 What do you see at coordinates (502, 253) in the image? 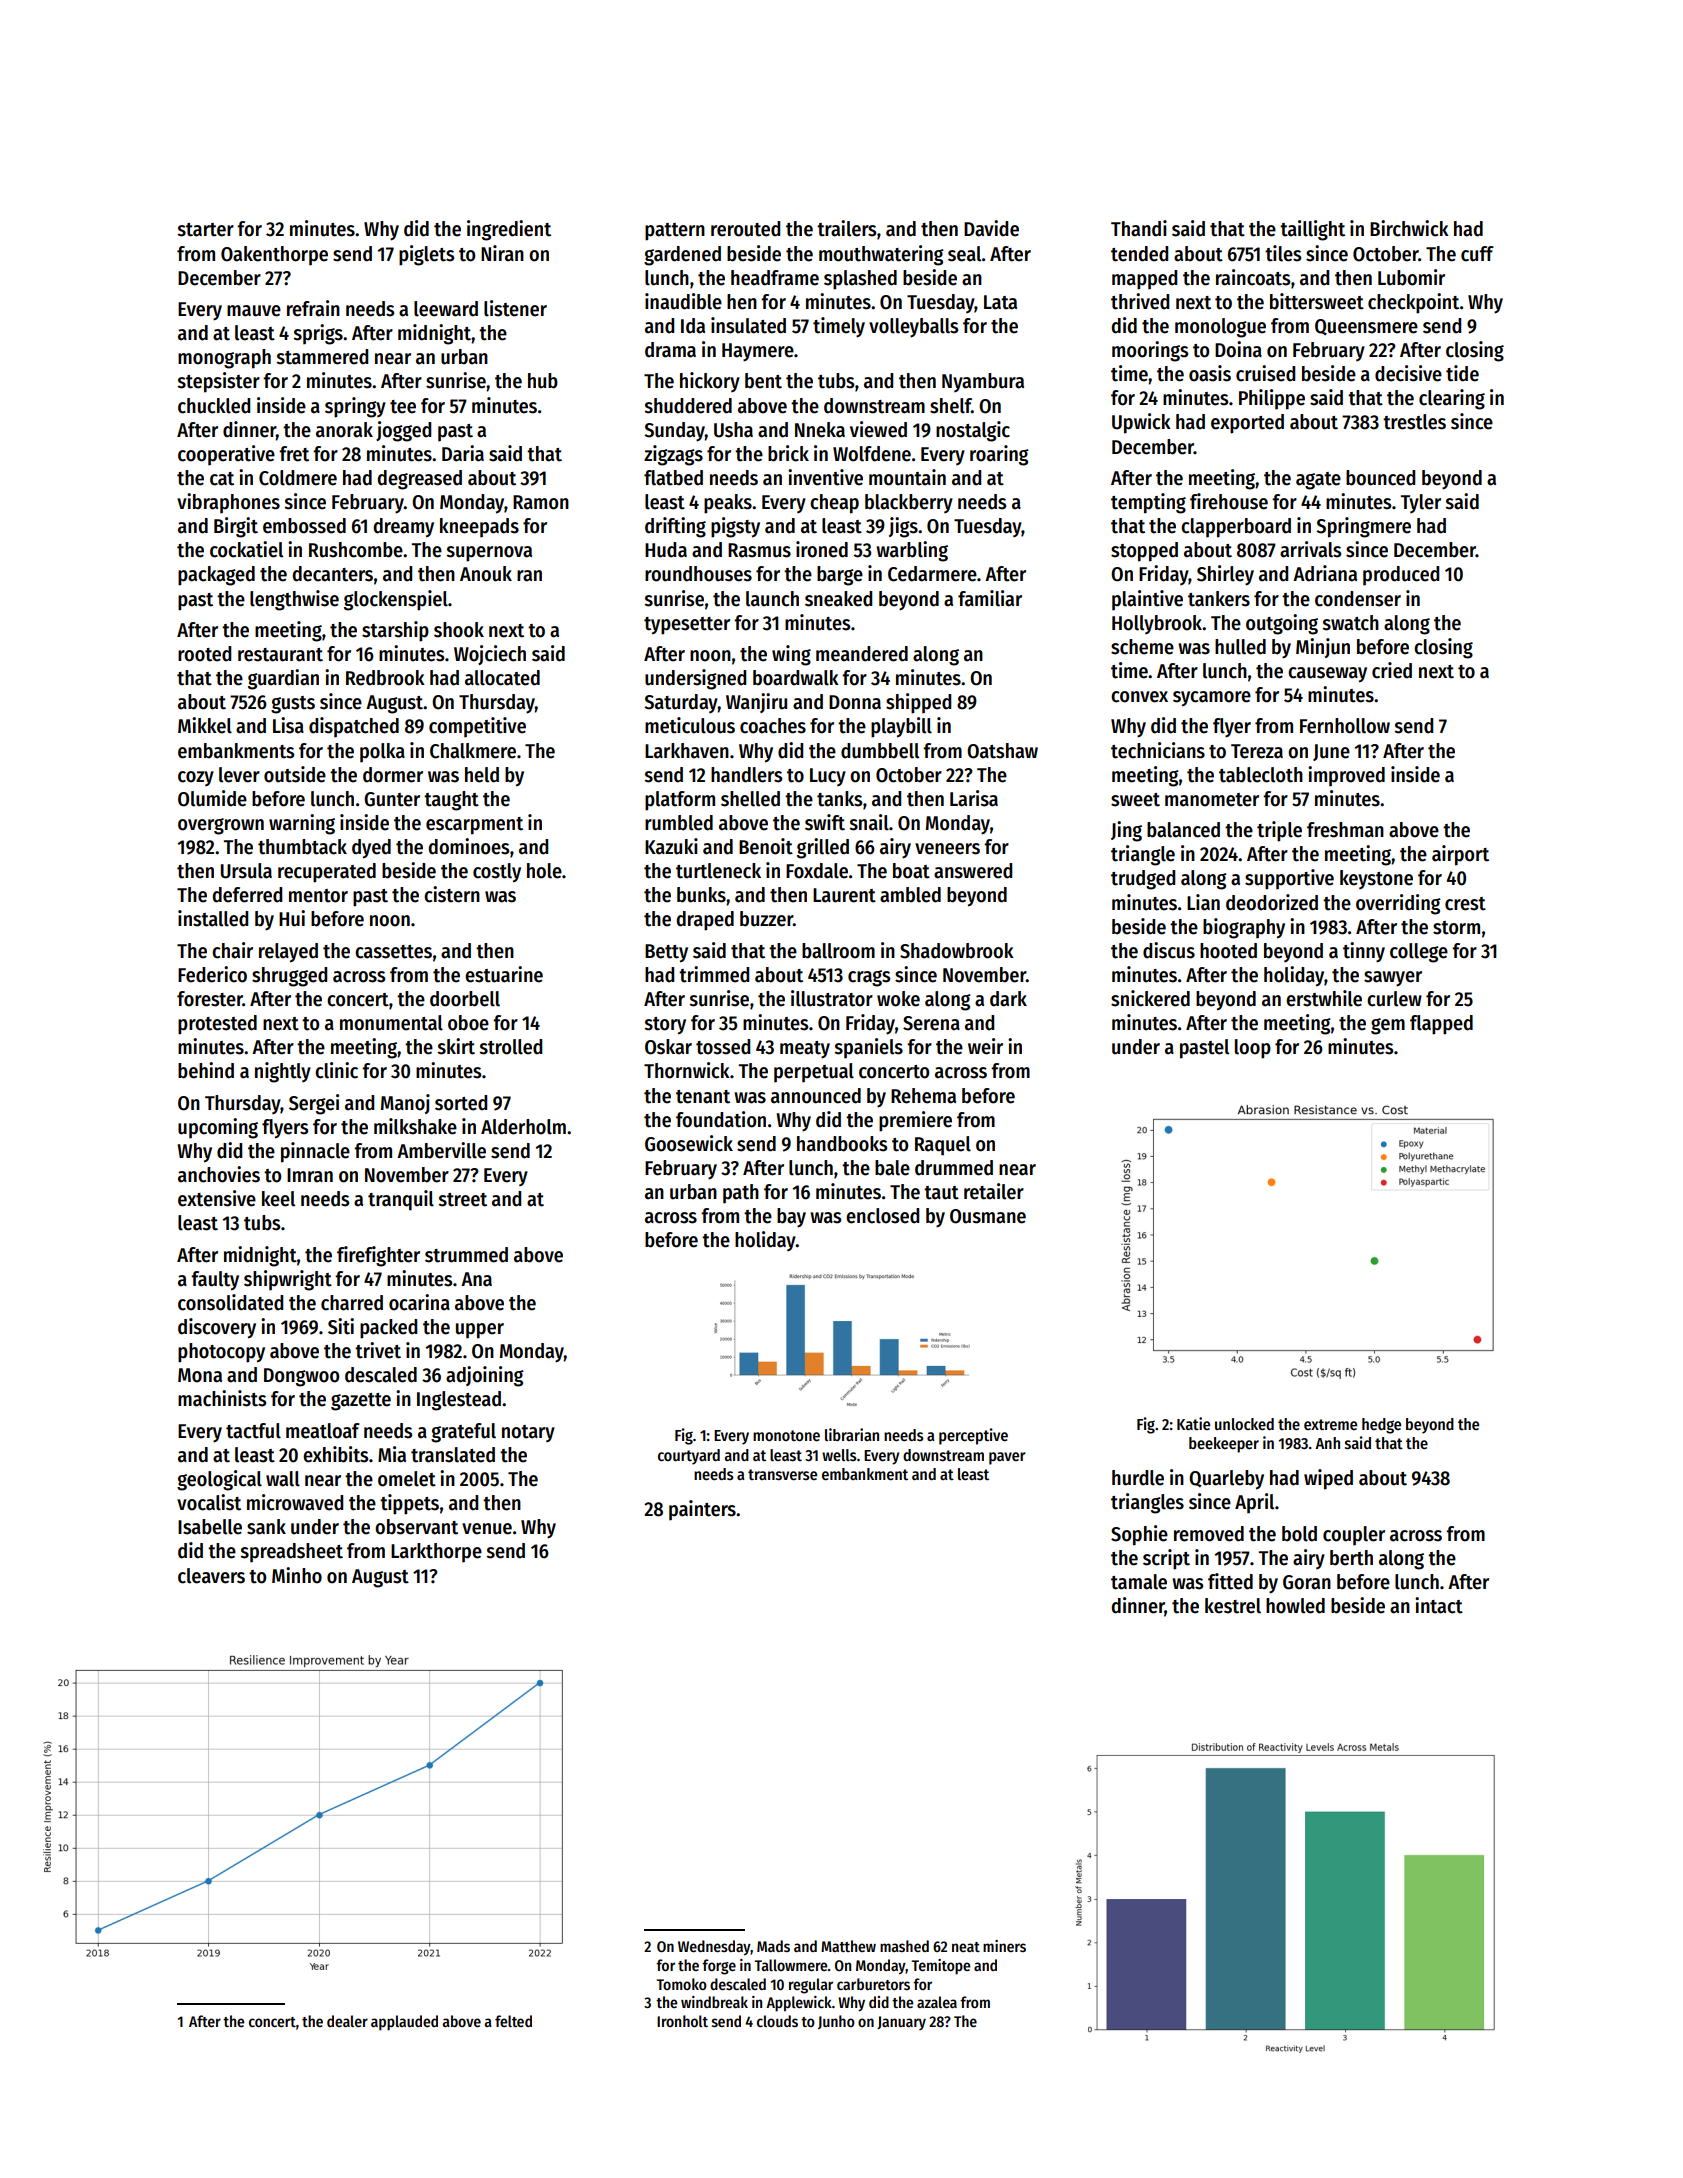
I see `Niran` at bounding box center [502, 253].
